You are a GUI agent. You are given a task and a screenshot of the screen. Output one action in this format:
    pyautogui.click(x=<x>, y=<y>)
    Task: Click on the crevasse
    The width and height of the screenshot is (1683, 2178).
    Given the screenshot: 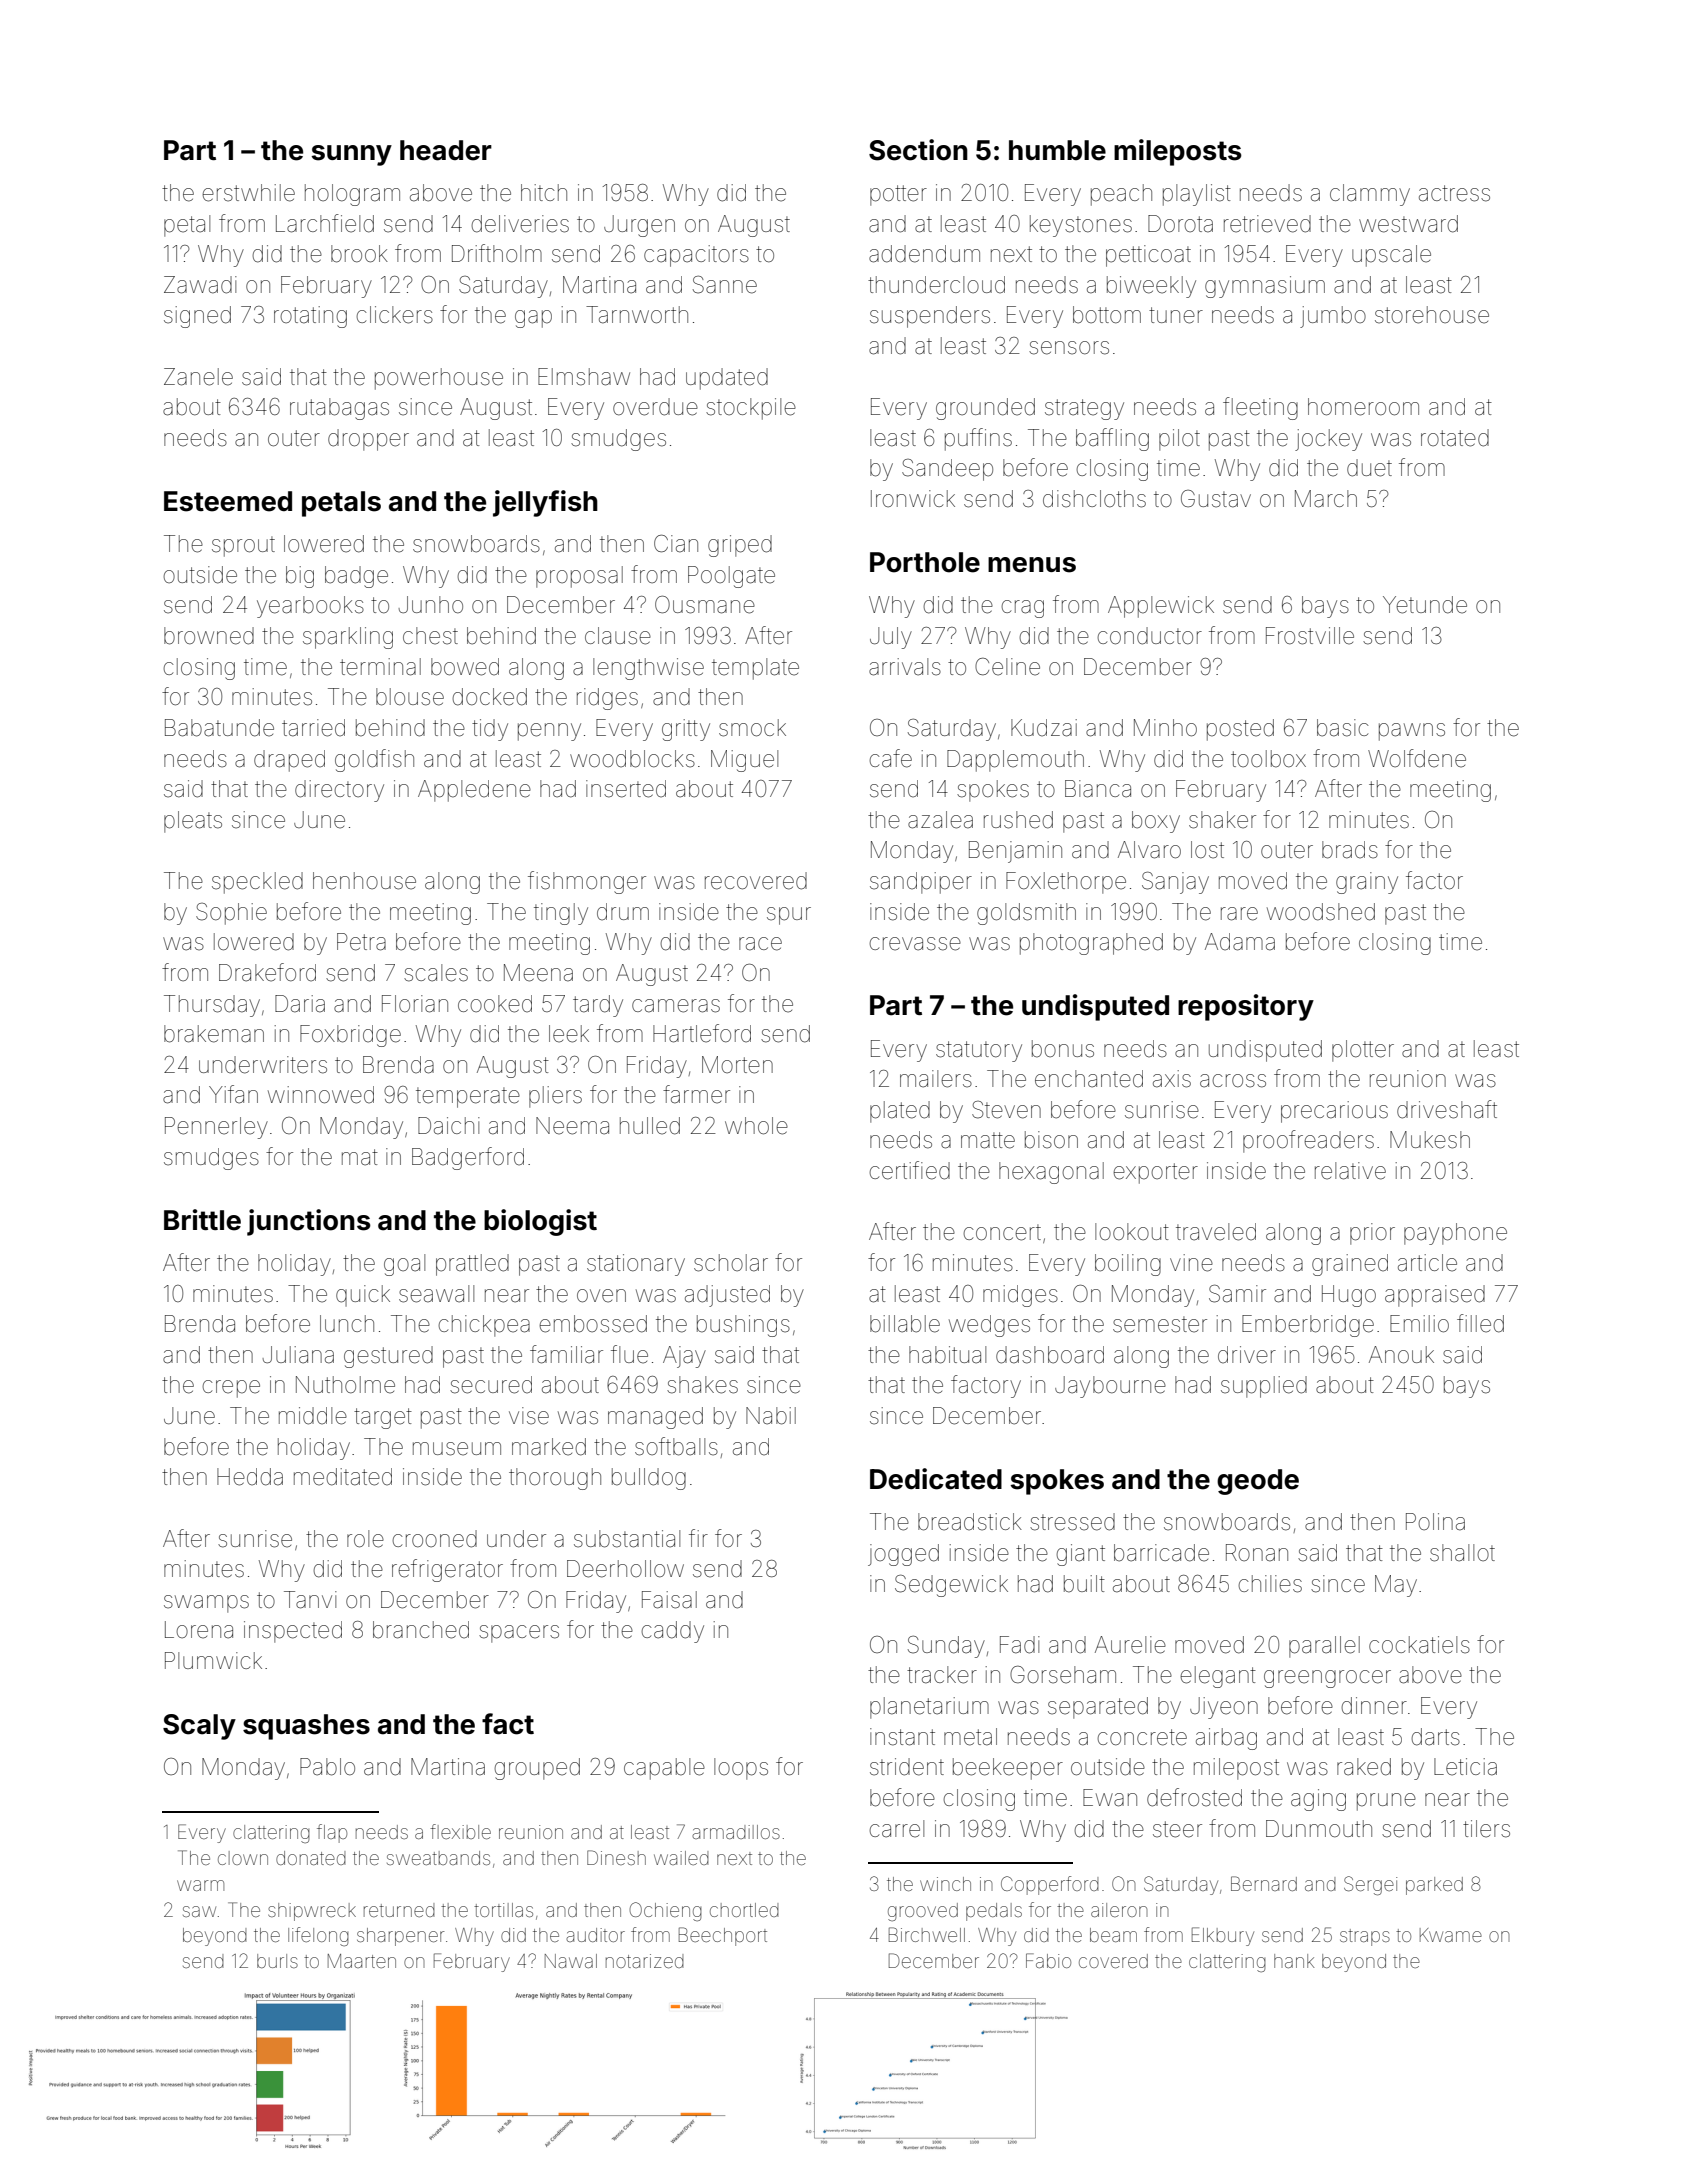 What is the action you would take?
    pyautogui.click(x=915, y=944)
